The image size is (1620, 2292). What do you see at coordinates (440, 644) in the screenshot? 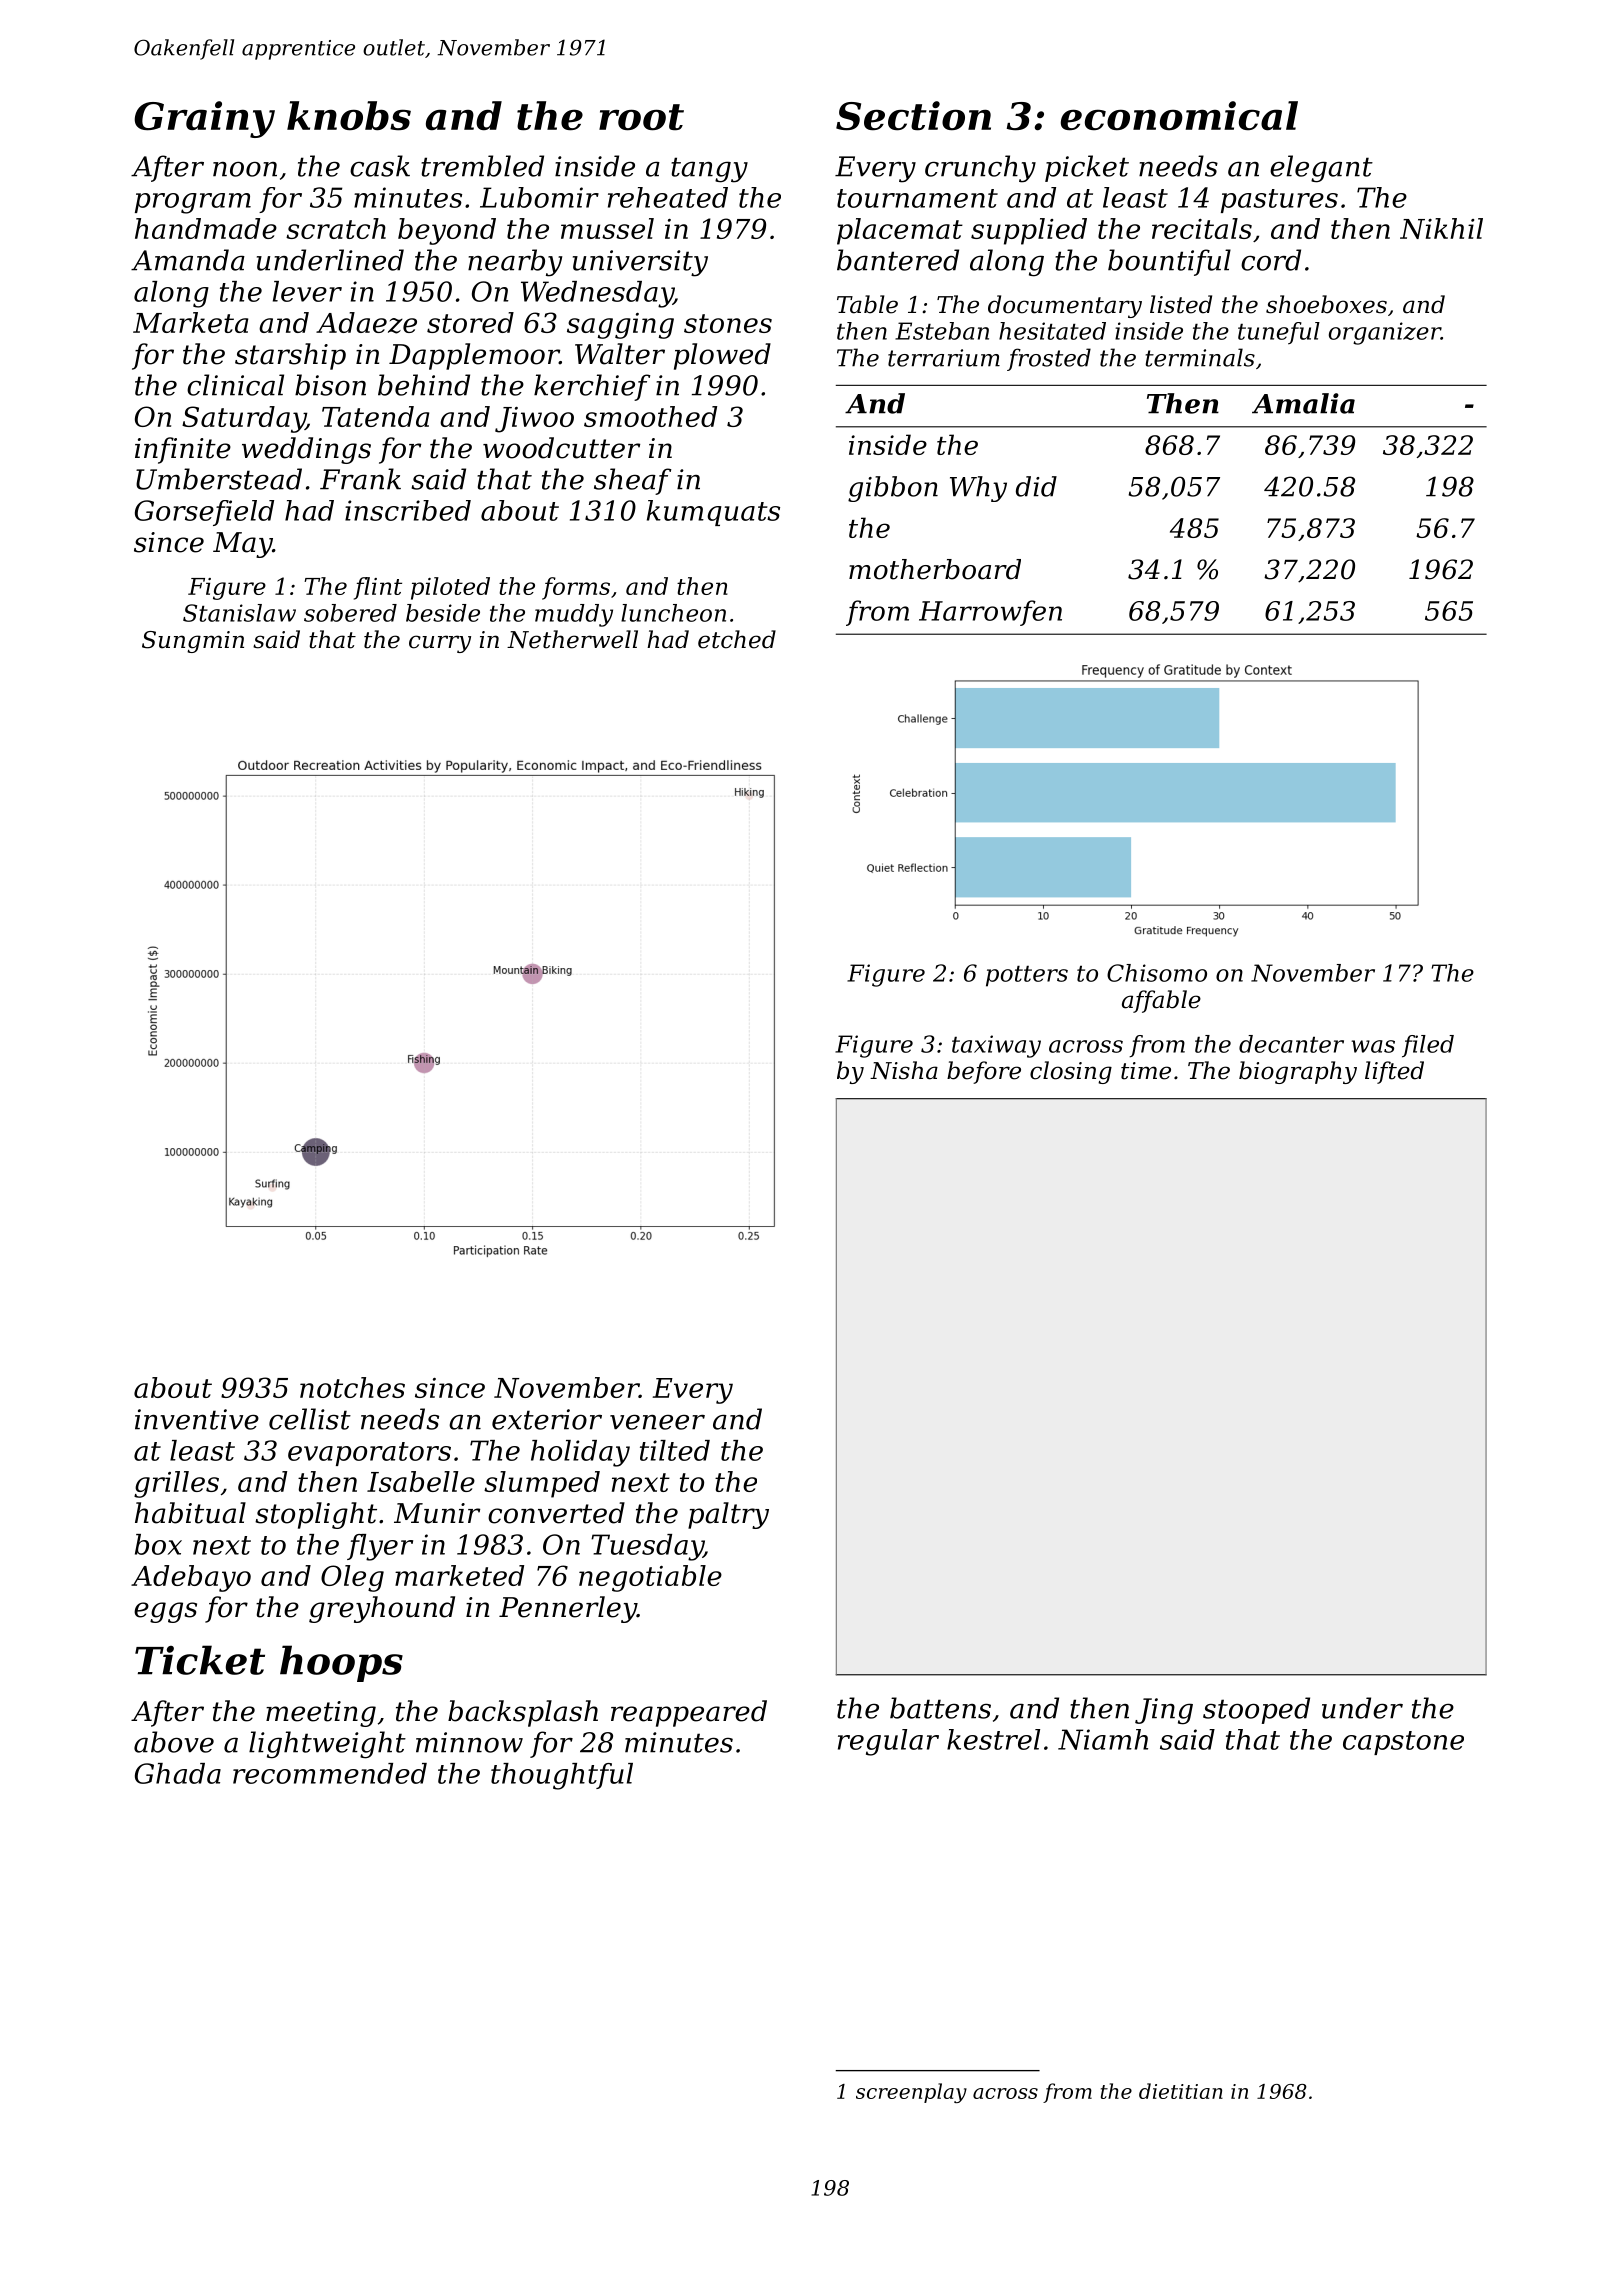
I see `curry` at bounding box center [440, 644].
